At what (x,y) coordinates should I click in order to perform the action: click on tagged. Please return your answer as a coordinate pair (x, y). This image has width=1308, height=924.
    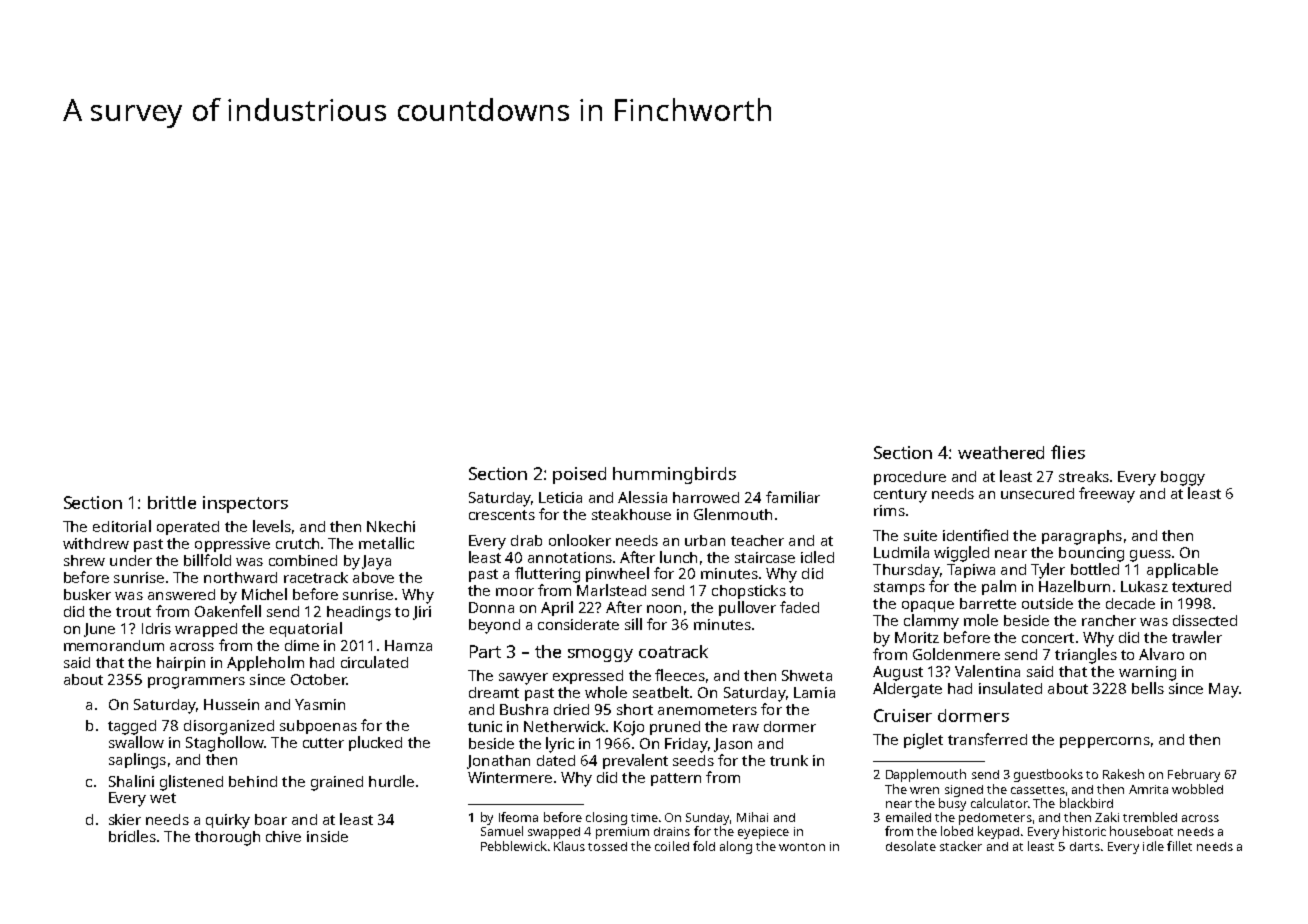
    Looking at the image, I should click on (132, 727).
